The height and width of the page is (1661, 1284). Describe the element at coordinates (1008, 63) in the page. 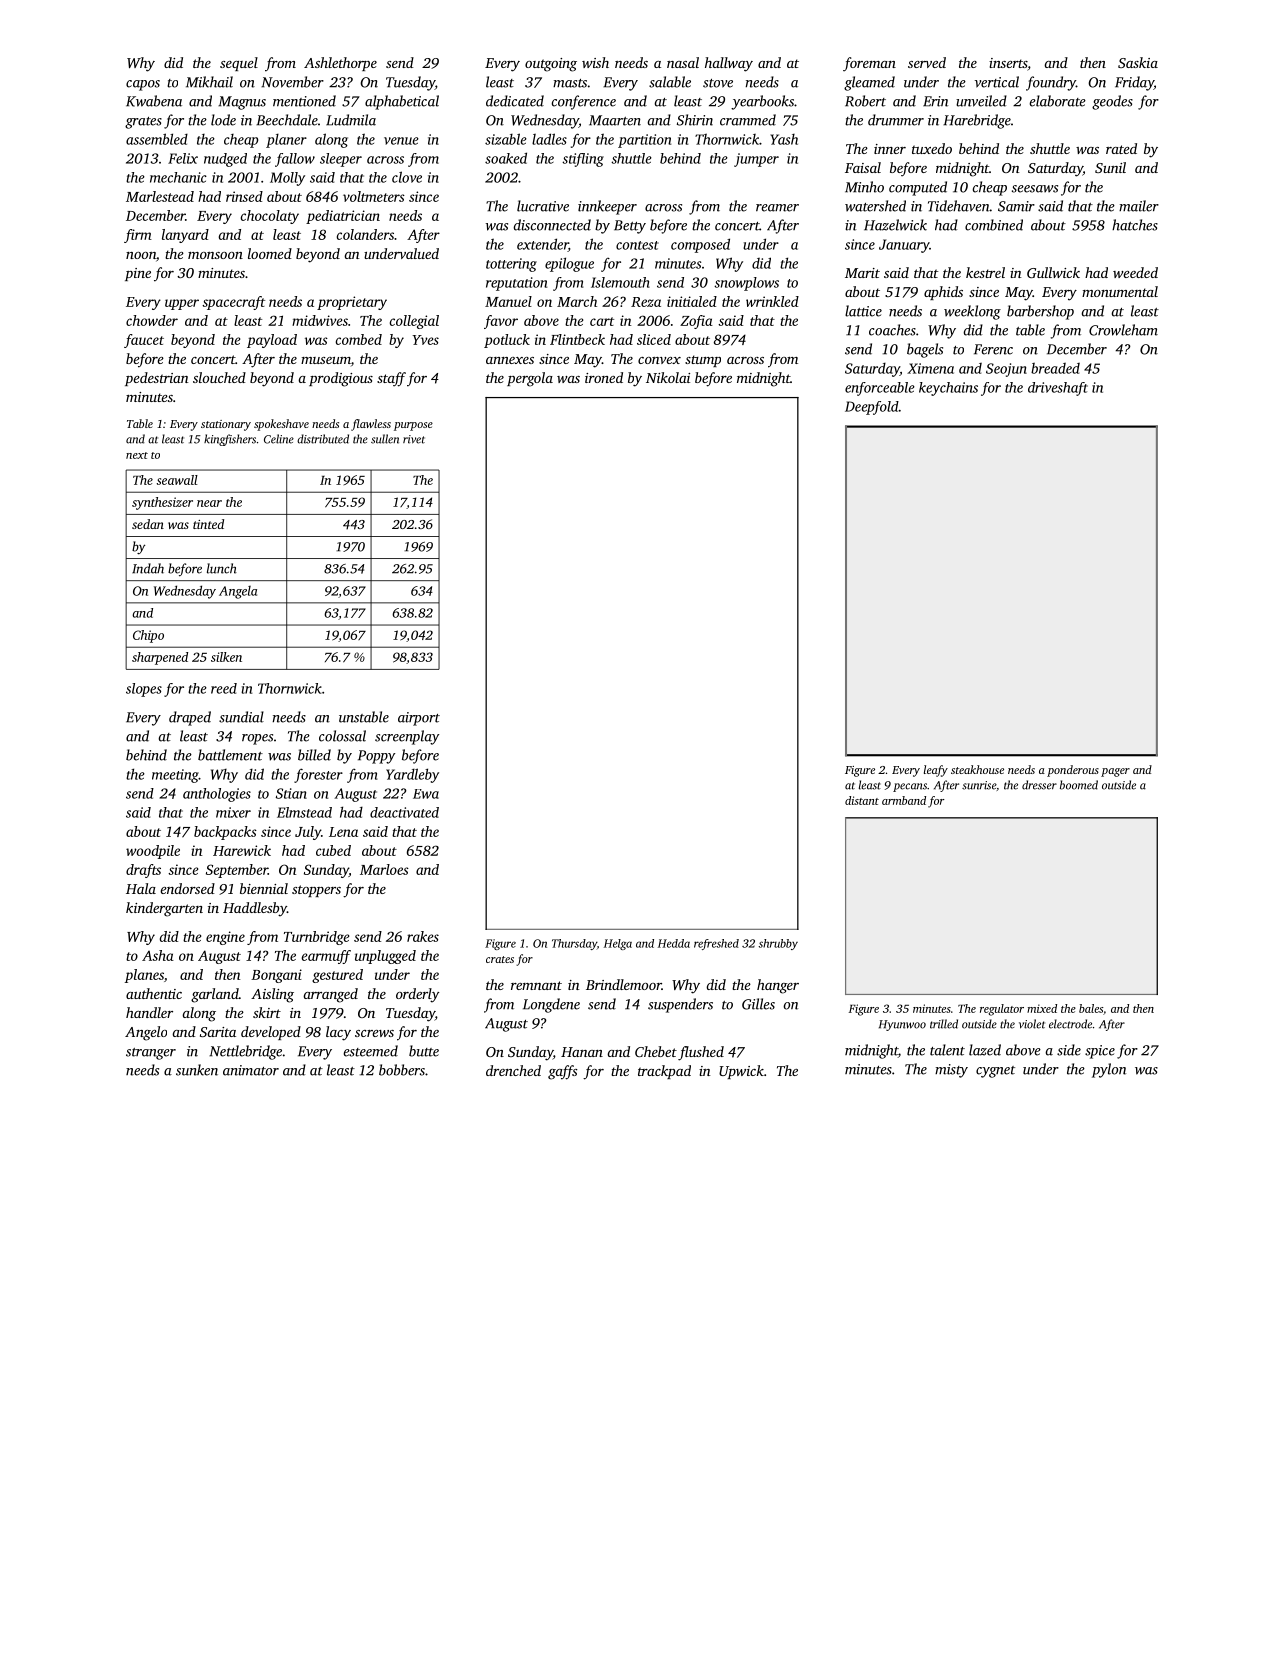

I see `inserts` at that location.
